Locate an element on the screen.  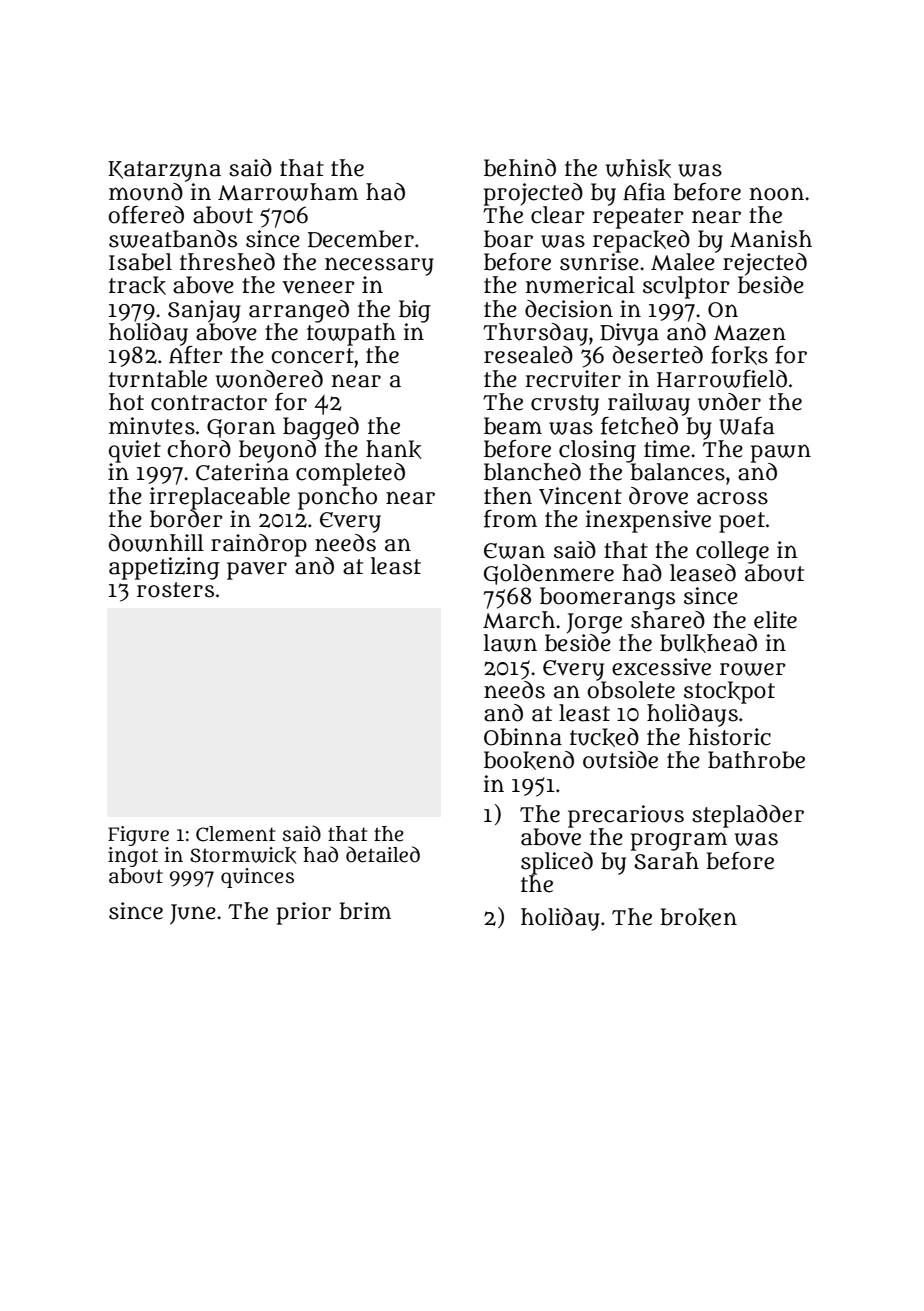
noon is located at coordinates (776, 194).
